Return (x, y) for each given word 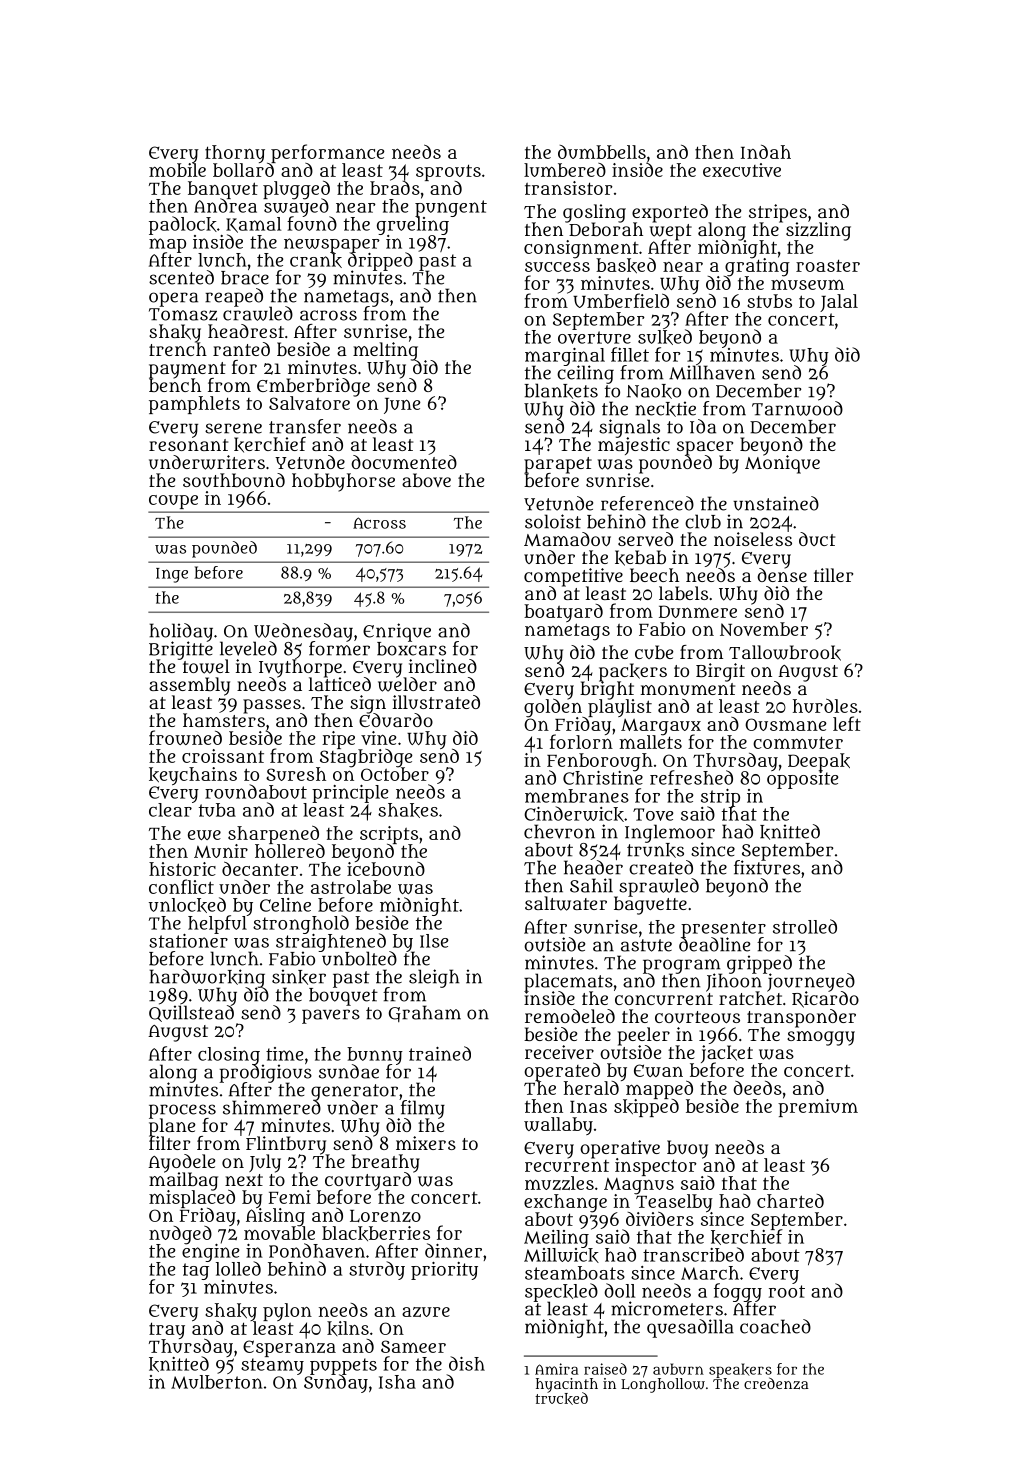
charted (790, 1201)
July (265, 1163)
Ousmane (786, 724)
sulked (665, 337)
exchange (565, 1203)
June (402, 406)
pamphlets (194, 405)
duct (817, 539)
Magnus (639, 1186)
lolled (238, 1269)
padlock (183, 225)
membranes (577, 796)
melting (385, 351)
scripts (389, 835)
